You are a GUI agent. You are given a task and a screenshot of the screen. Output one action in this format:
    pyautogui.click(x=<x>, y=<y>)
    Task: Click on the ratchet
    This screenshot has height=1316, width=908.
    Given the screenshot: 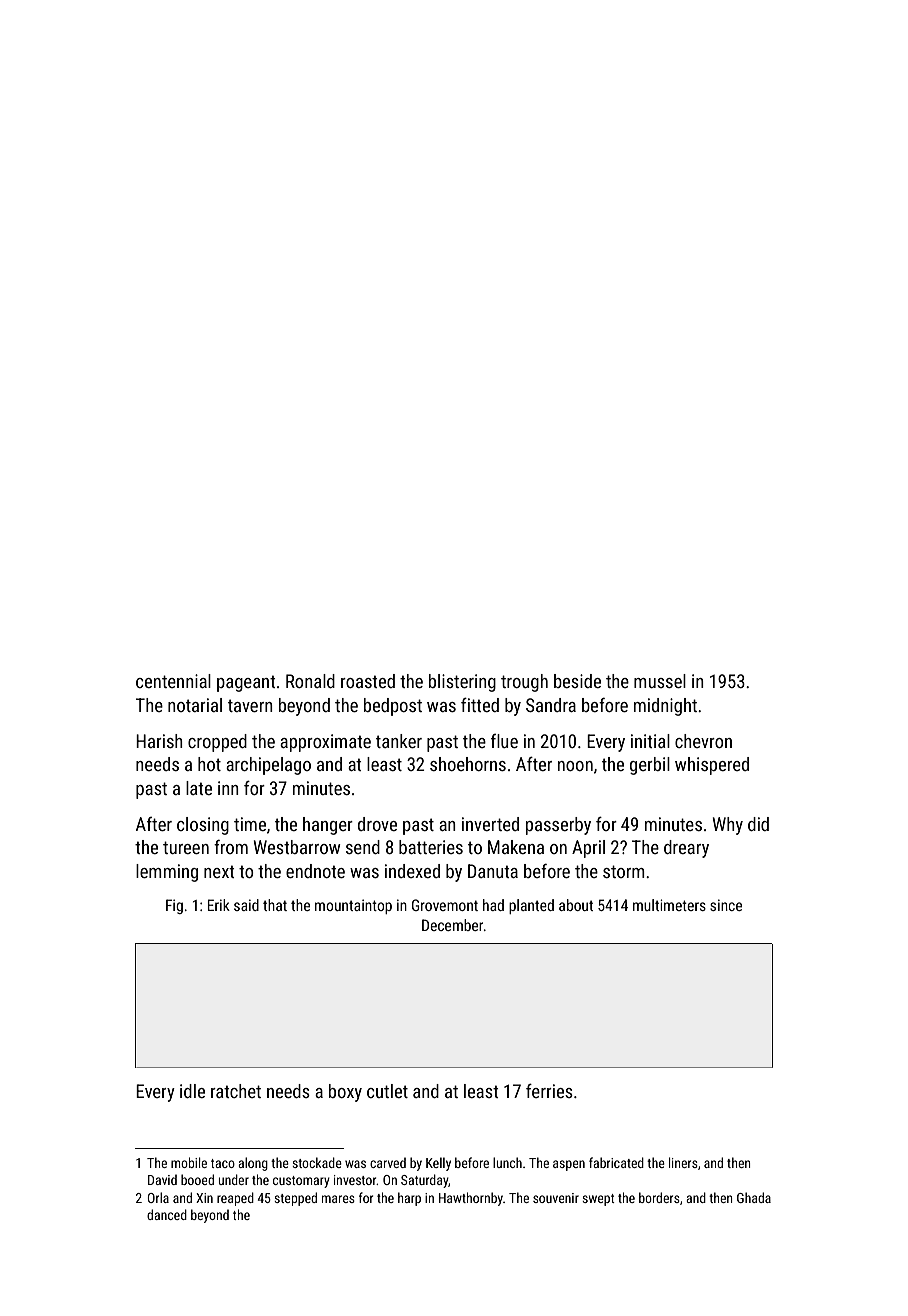 What is the action you would take?
    pyautogui.click(x=236, y=1091)
